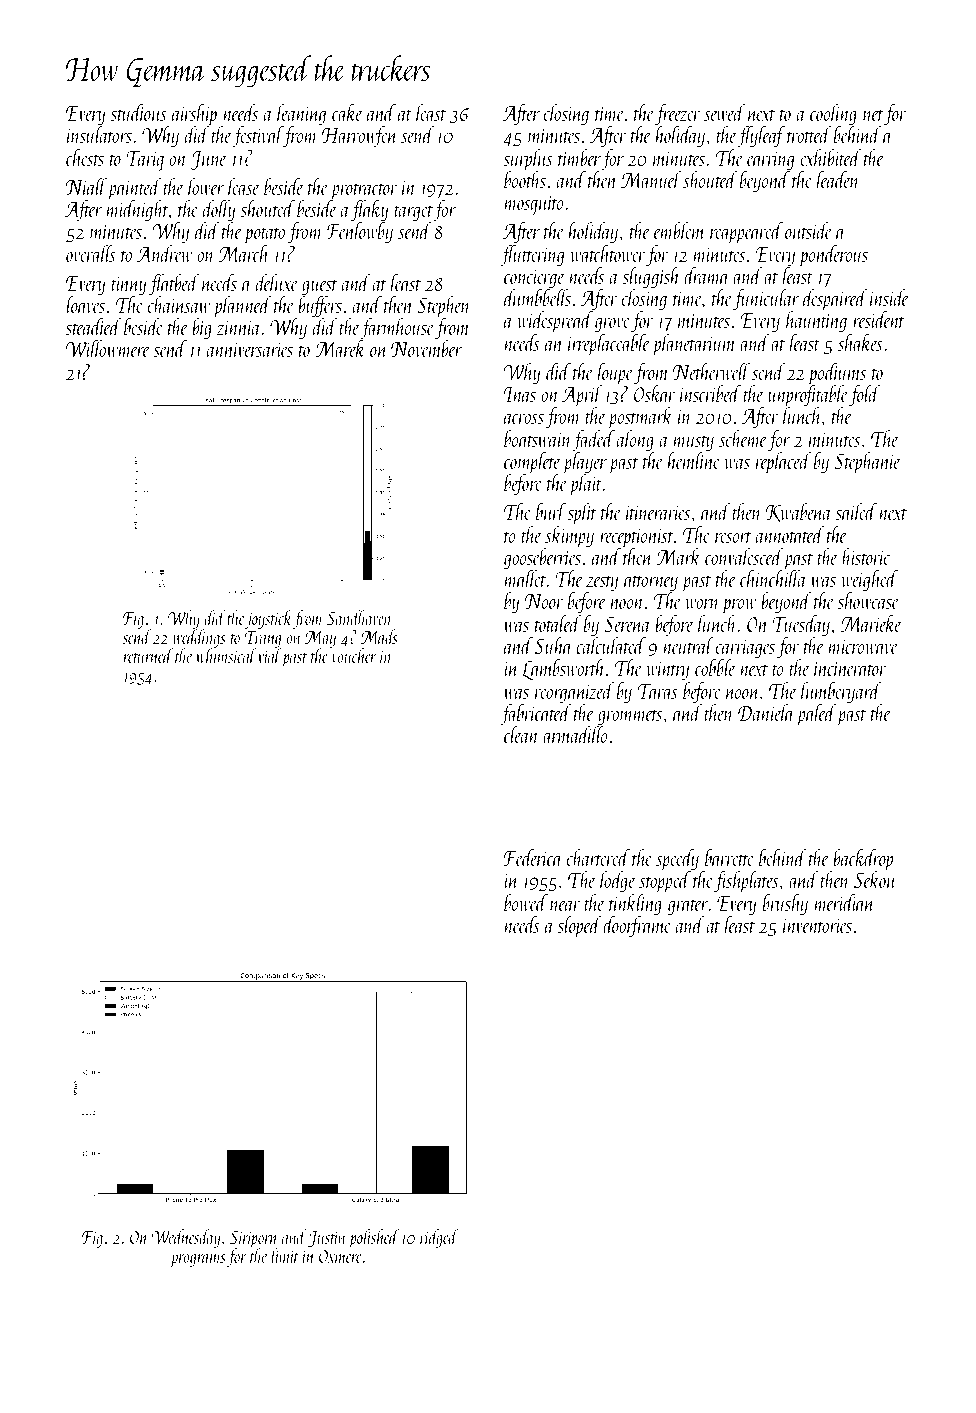 Image resolution: width=976 pixels, height=1413 pixels. What do you see at coordinates (706, 275) in the document?
I see `drama` at bounding box center [706, 275].
